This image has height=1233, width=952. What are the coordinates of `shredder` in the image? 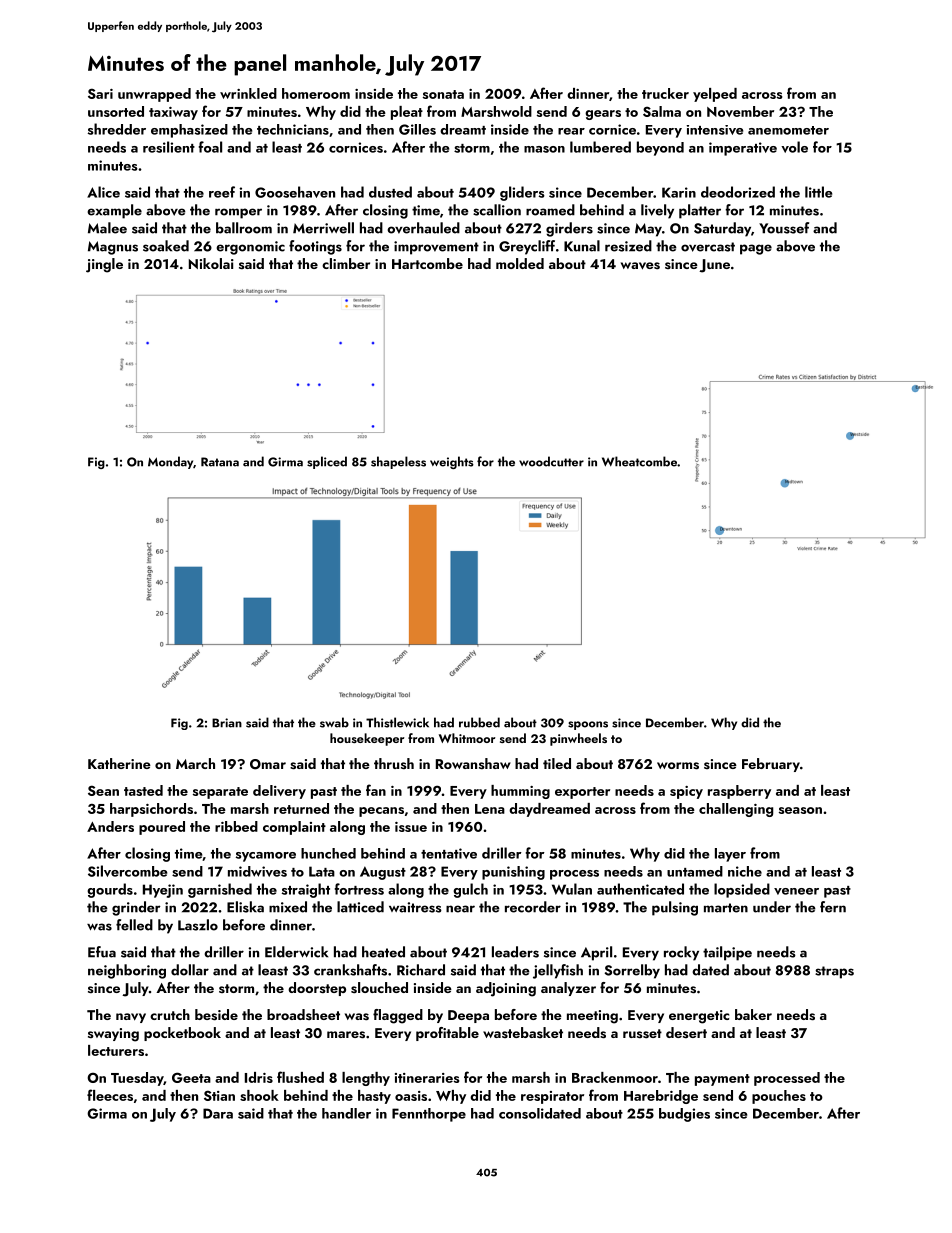 It's located at (117, 129).
